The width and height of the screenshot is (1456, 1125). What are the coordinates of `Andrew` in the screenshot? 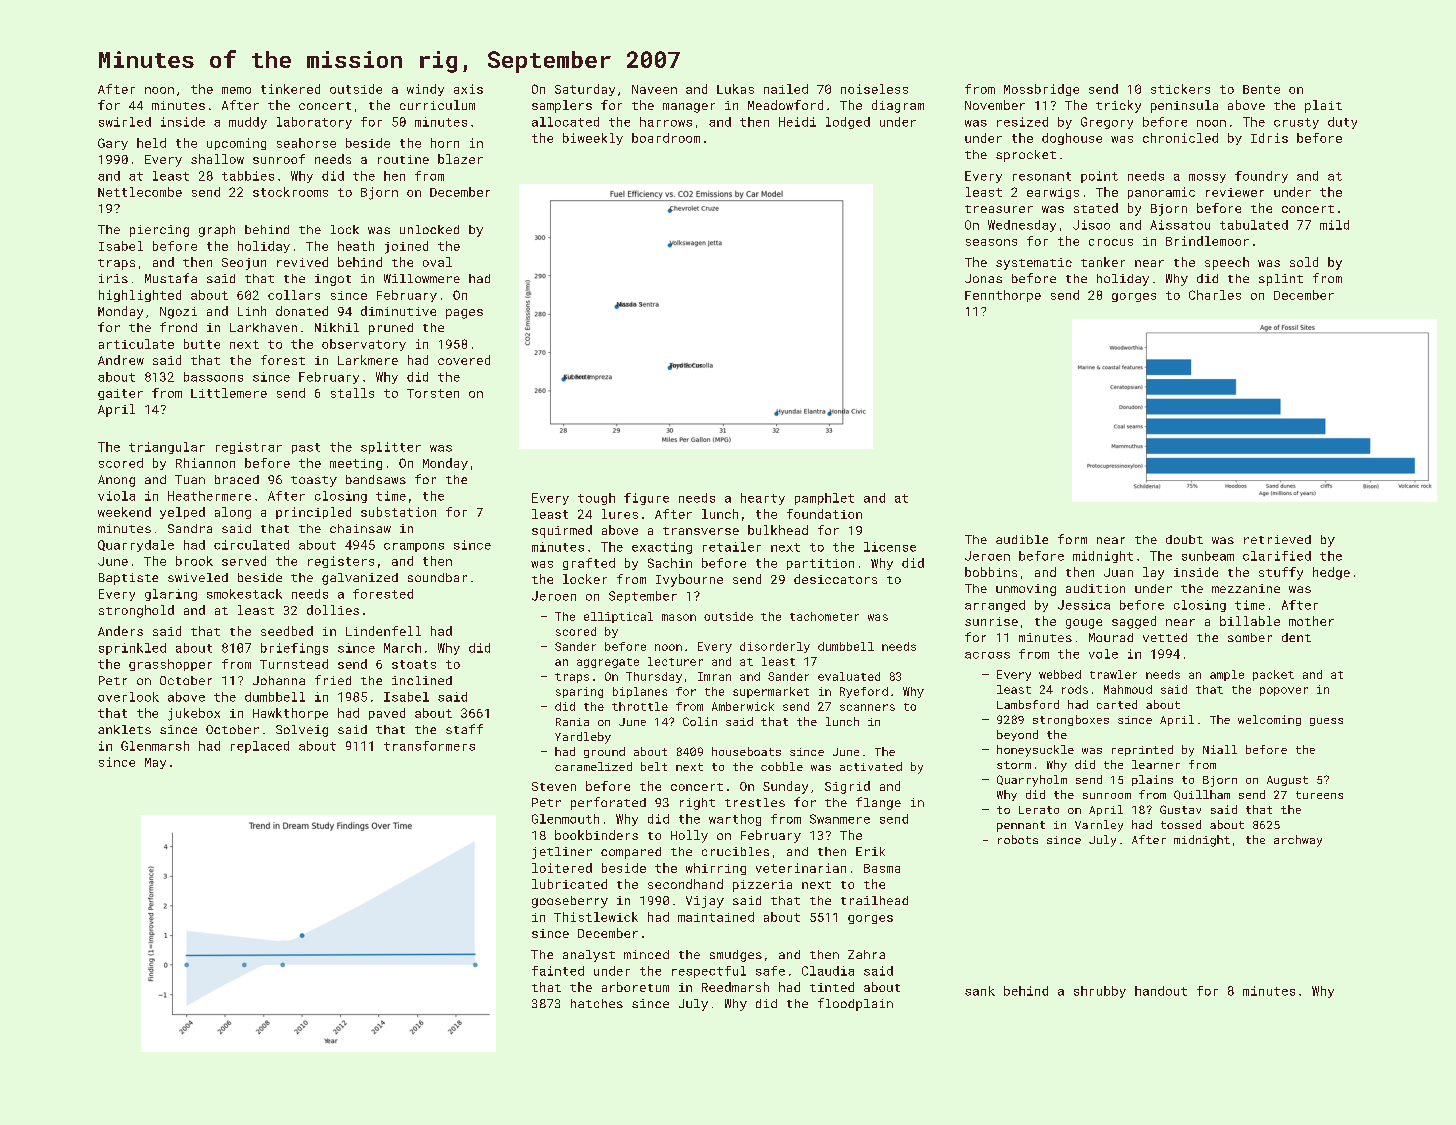 It's located at (121, 360).
